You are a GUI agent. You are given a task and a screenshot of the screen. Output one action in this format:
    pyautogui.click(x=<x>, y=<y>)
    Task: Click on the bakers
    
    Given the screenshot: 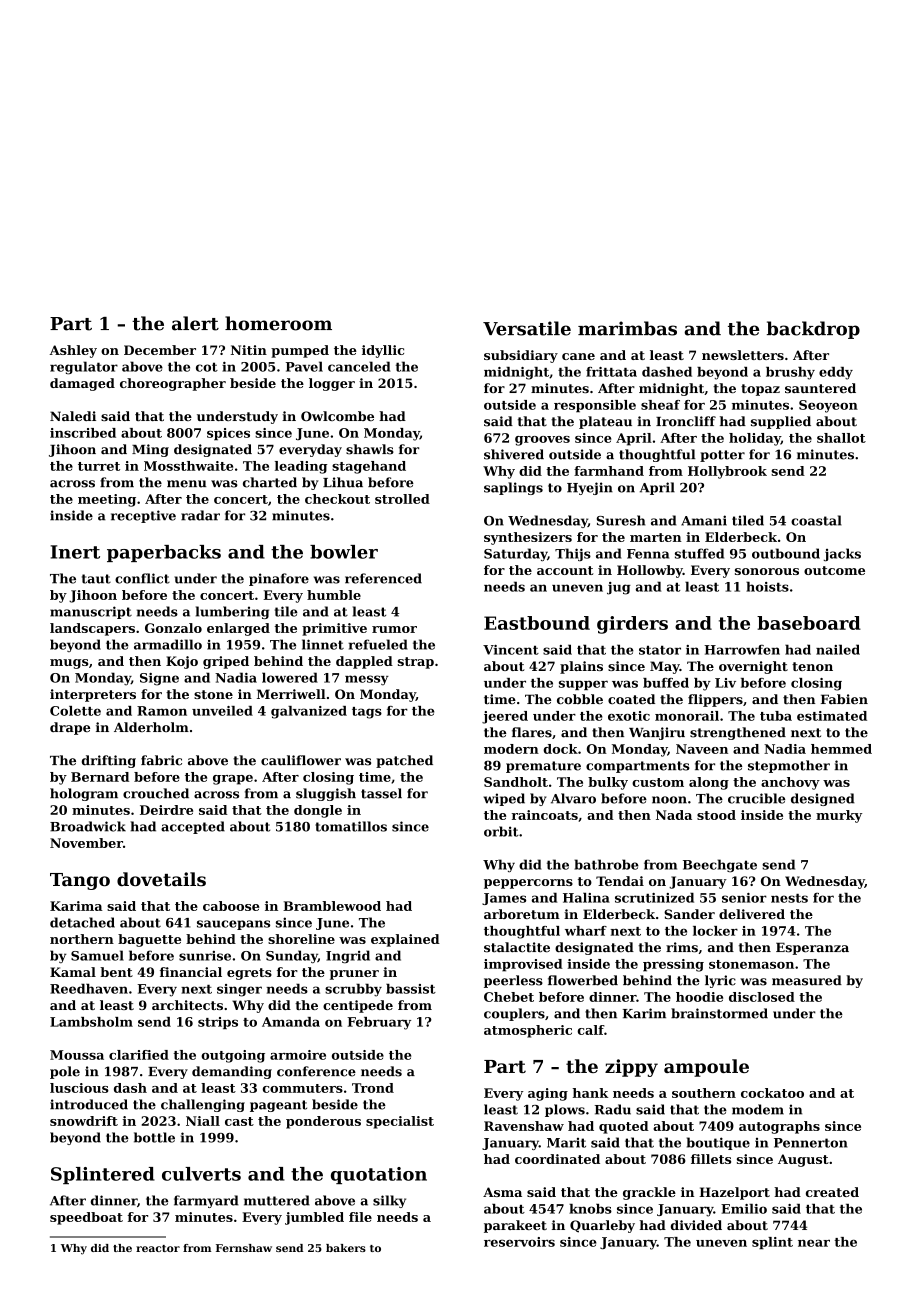 What is the action you would take?
    pyautogui.click(x=346, y=1248)
